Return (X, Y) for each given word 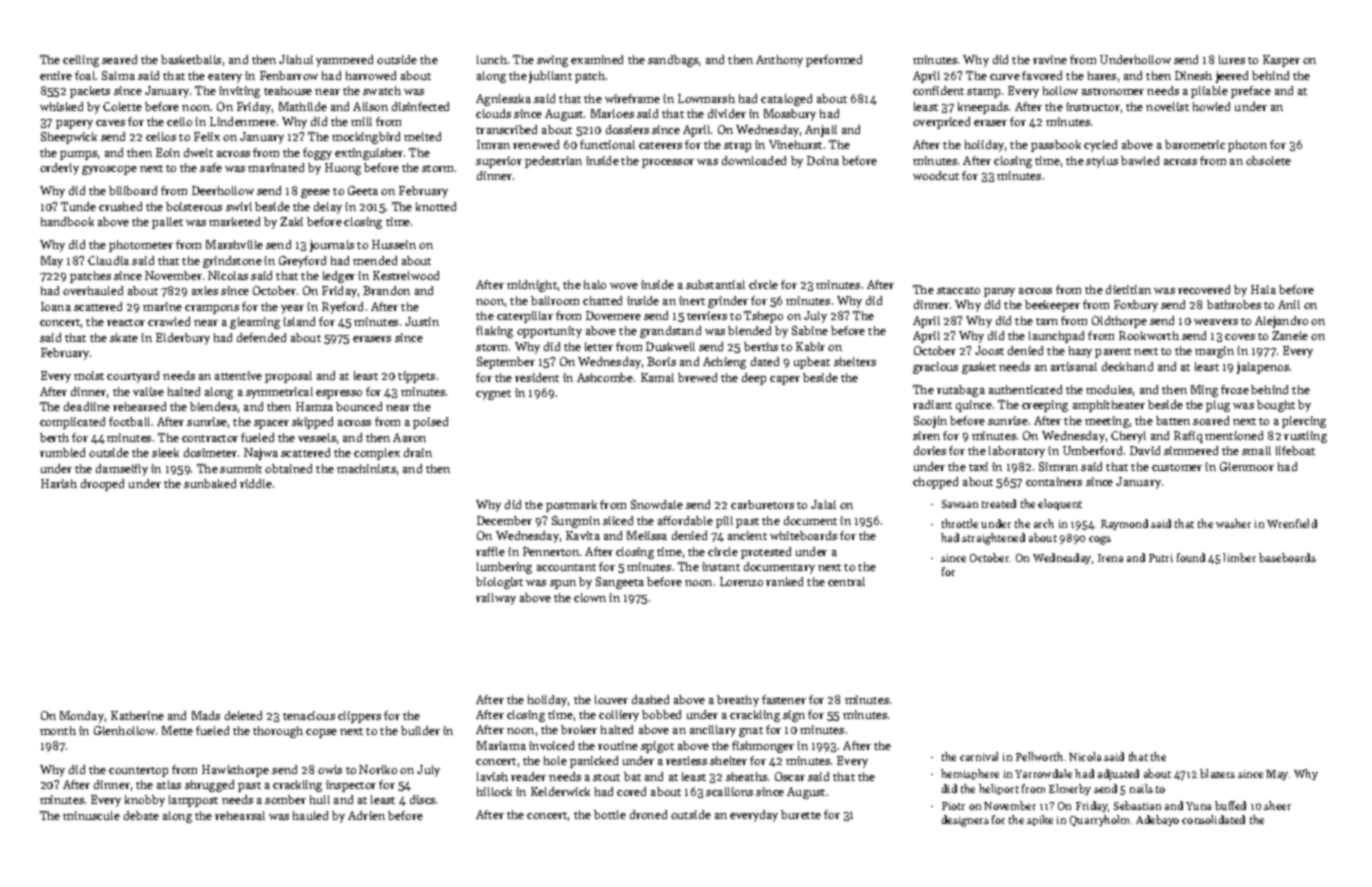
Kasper (1281, 61)
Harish (59, 483)
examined (597, 59)
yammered (344, 61)
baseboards (1287, 557)
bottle (610, 814)
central (846, 581)
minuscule (91, 815)
